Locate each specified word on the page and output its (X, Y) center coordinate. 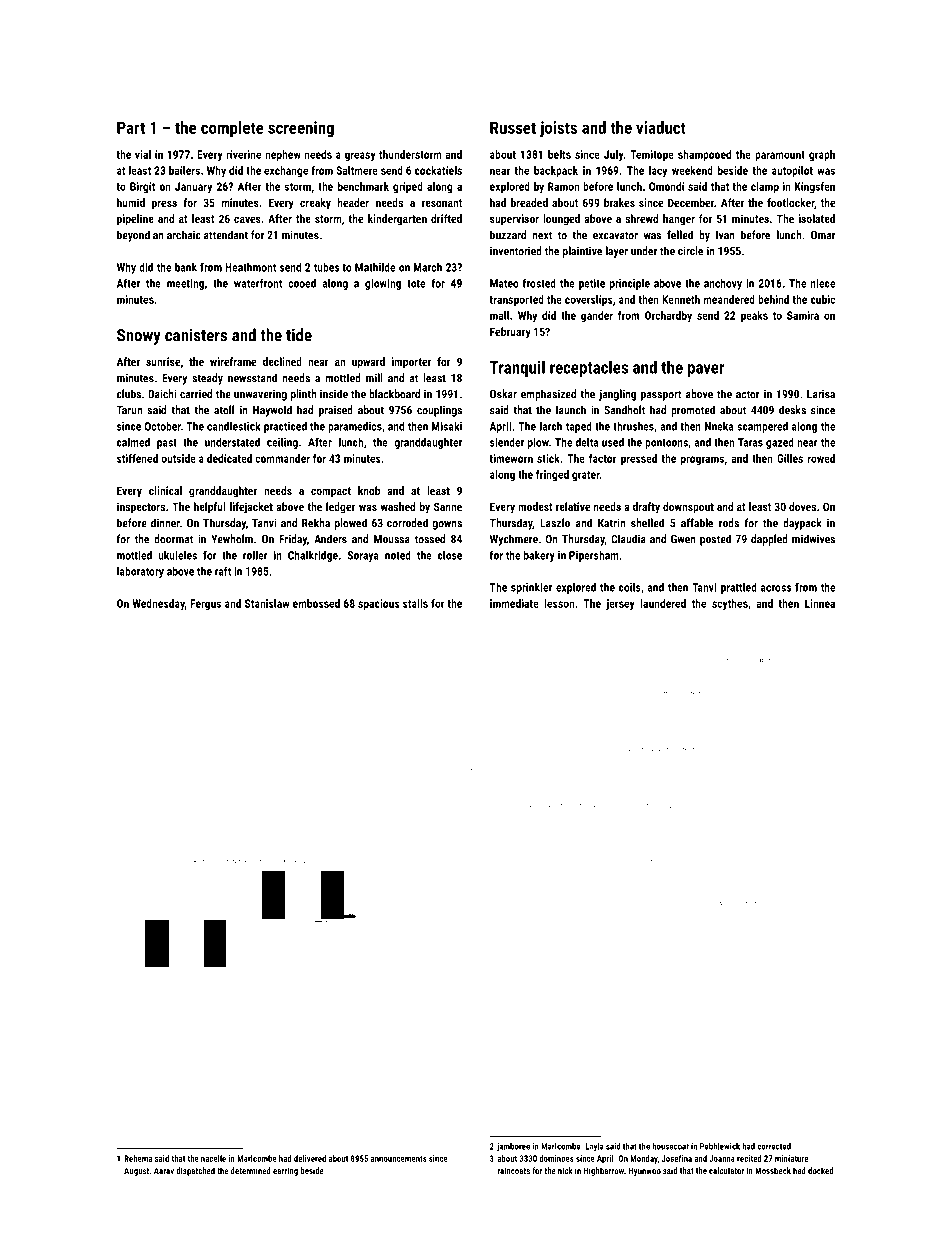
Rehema (138, 1158)
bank (186, 267)
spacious (378, 604)
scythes (730, 604)
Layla (595, 1147)
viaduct (661, 127)
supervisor (514, 220)
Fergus (205, 604)
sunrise (163, 361)
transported (517, 300)
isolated (817, 218)
